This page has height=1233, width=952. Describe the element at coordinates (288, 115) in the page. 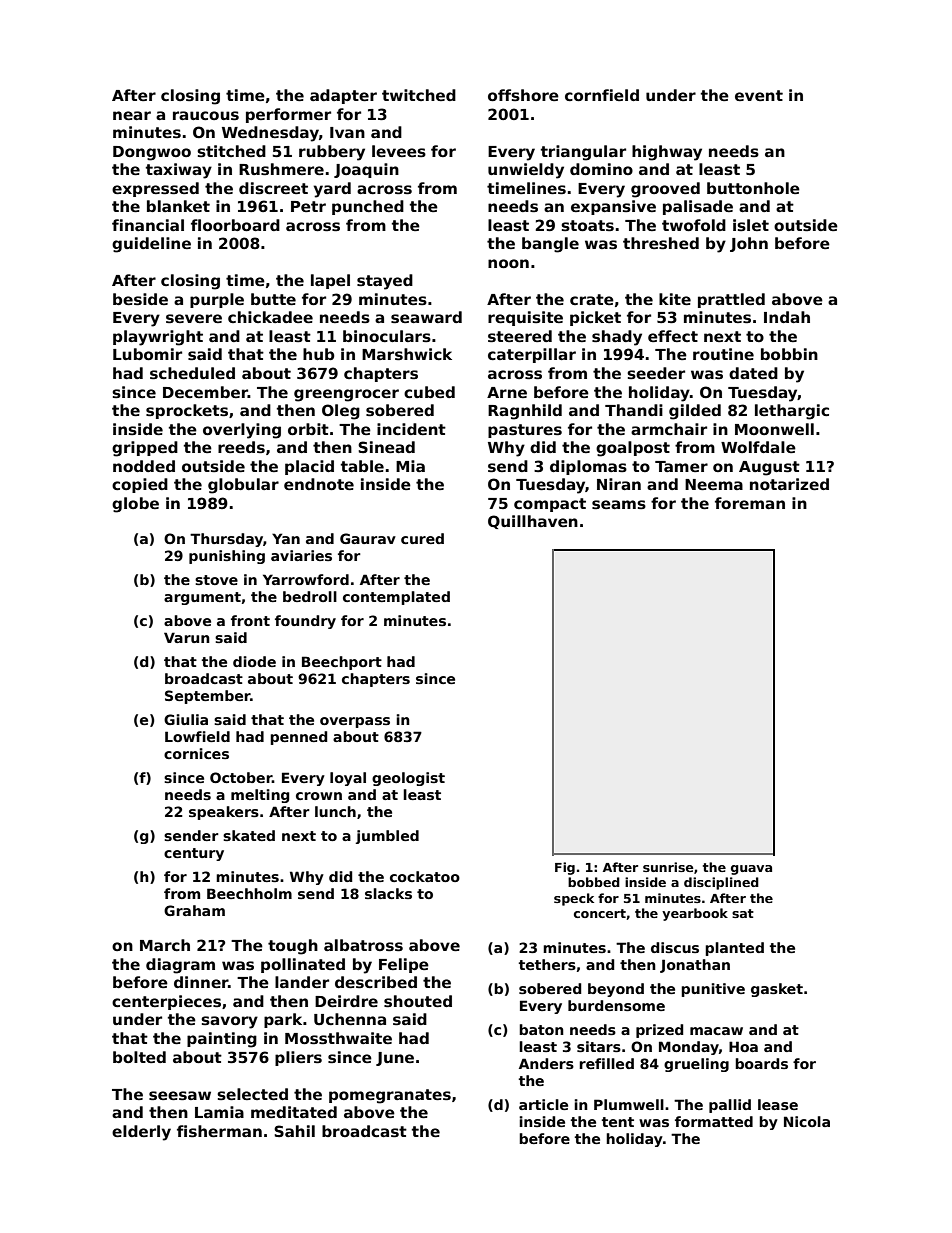

I see `performer` at that location.
